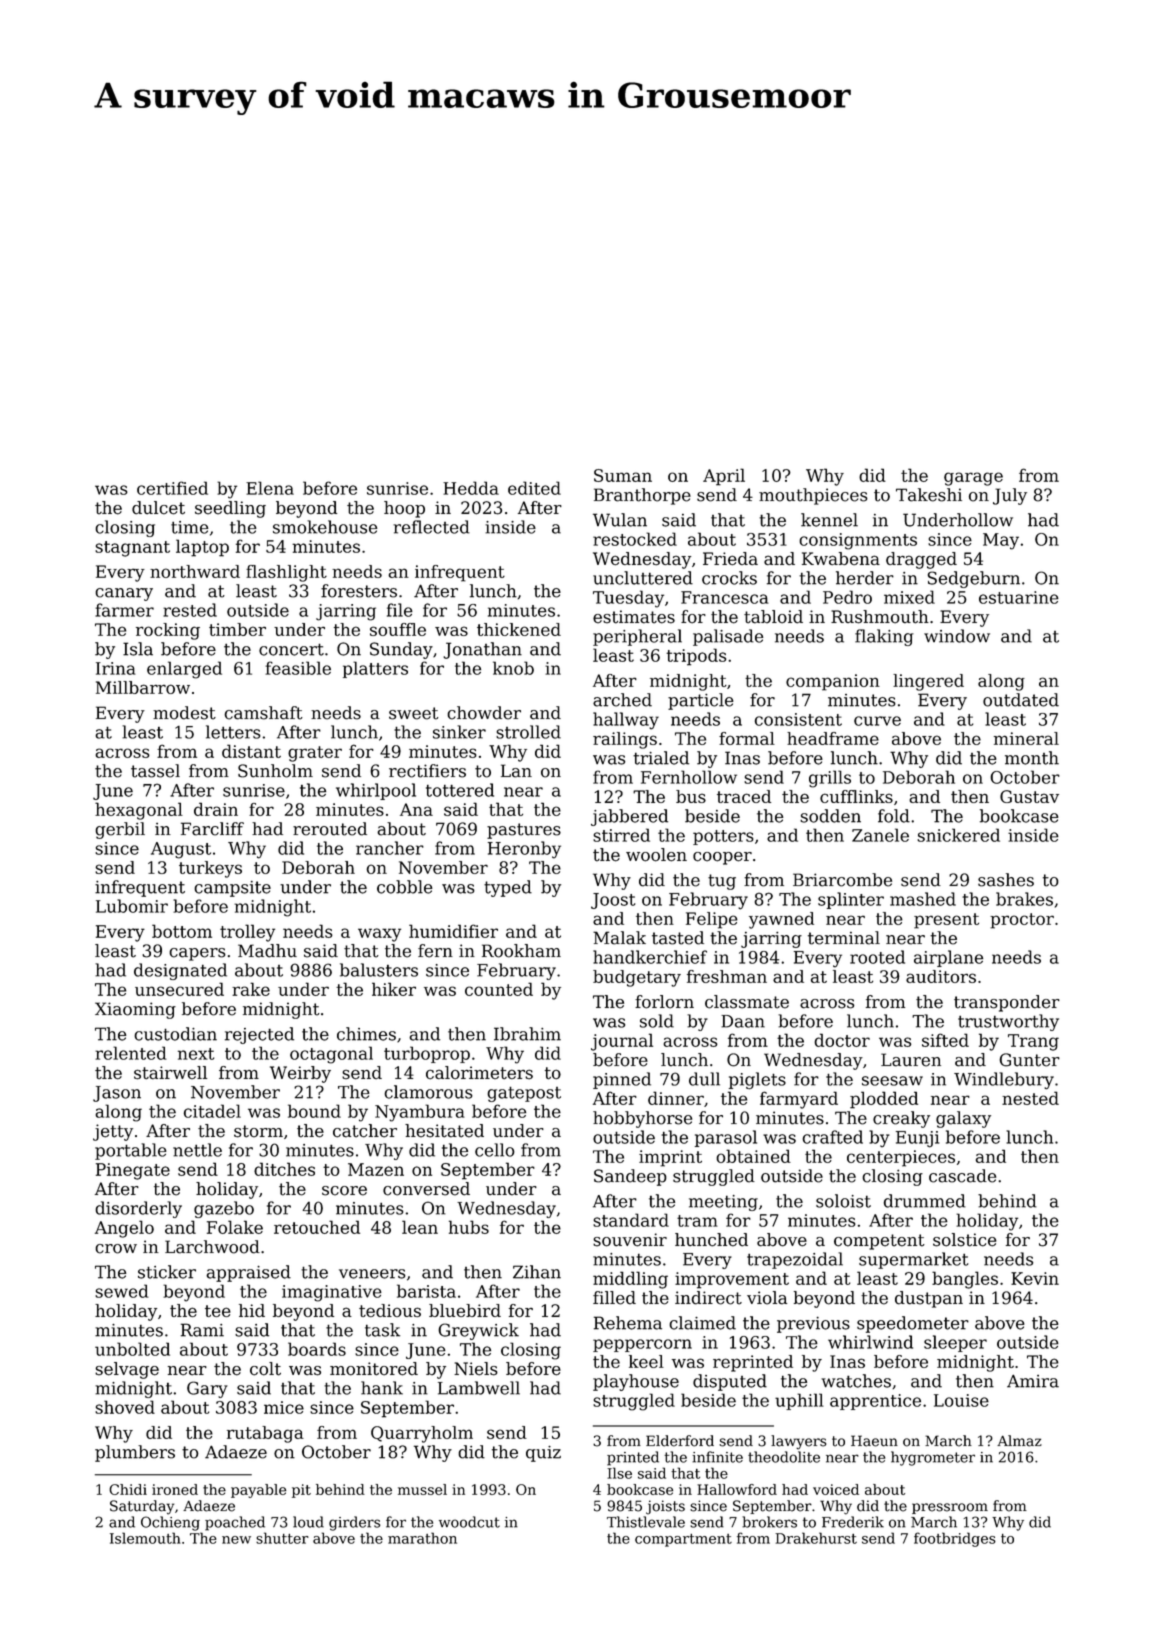 The width and height of the screenshot is (1154, 1633). I want to click on Lambwell, so click(479, 1388).
